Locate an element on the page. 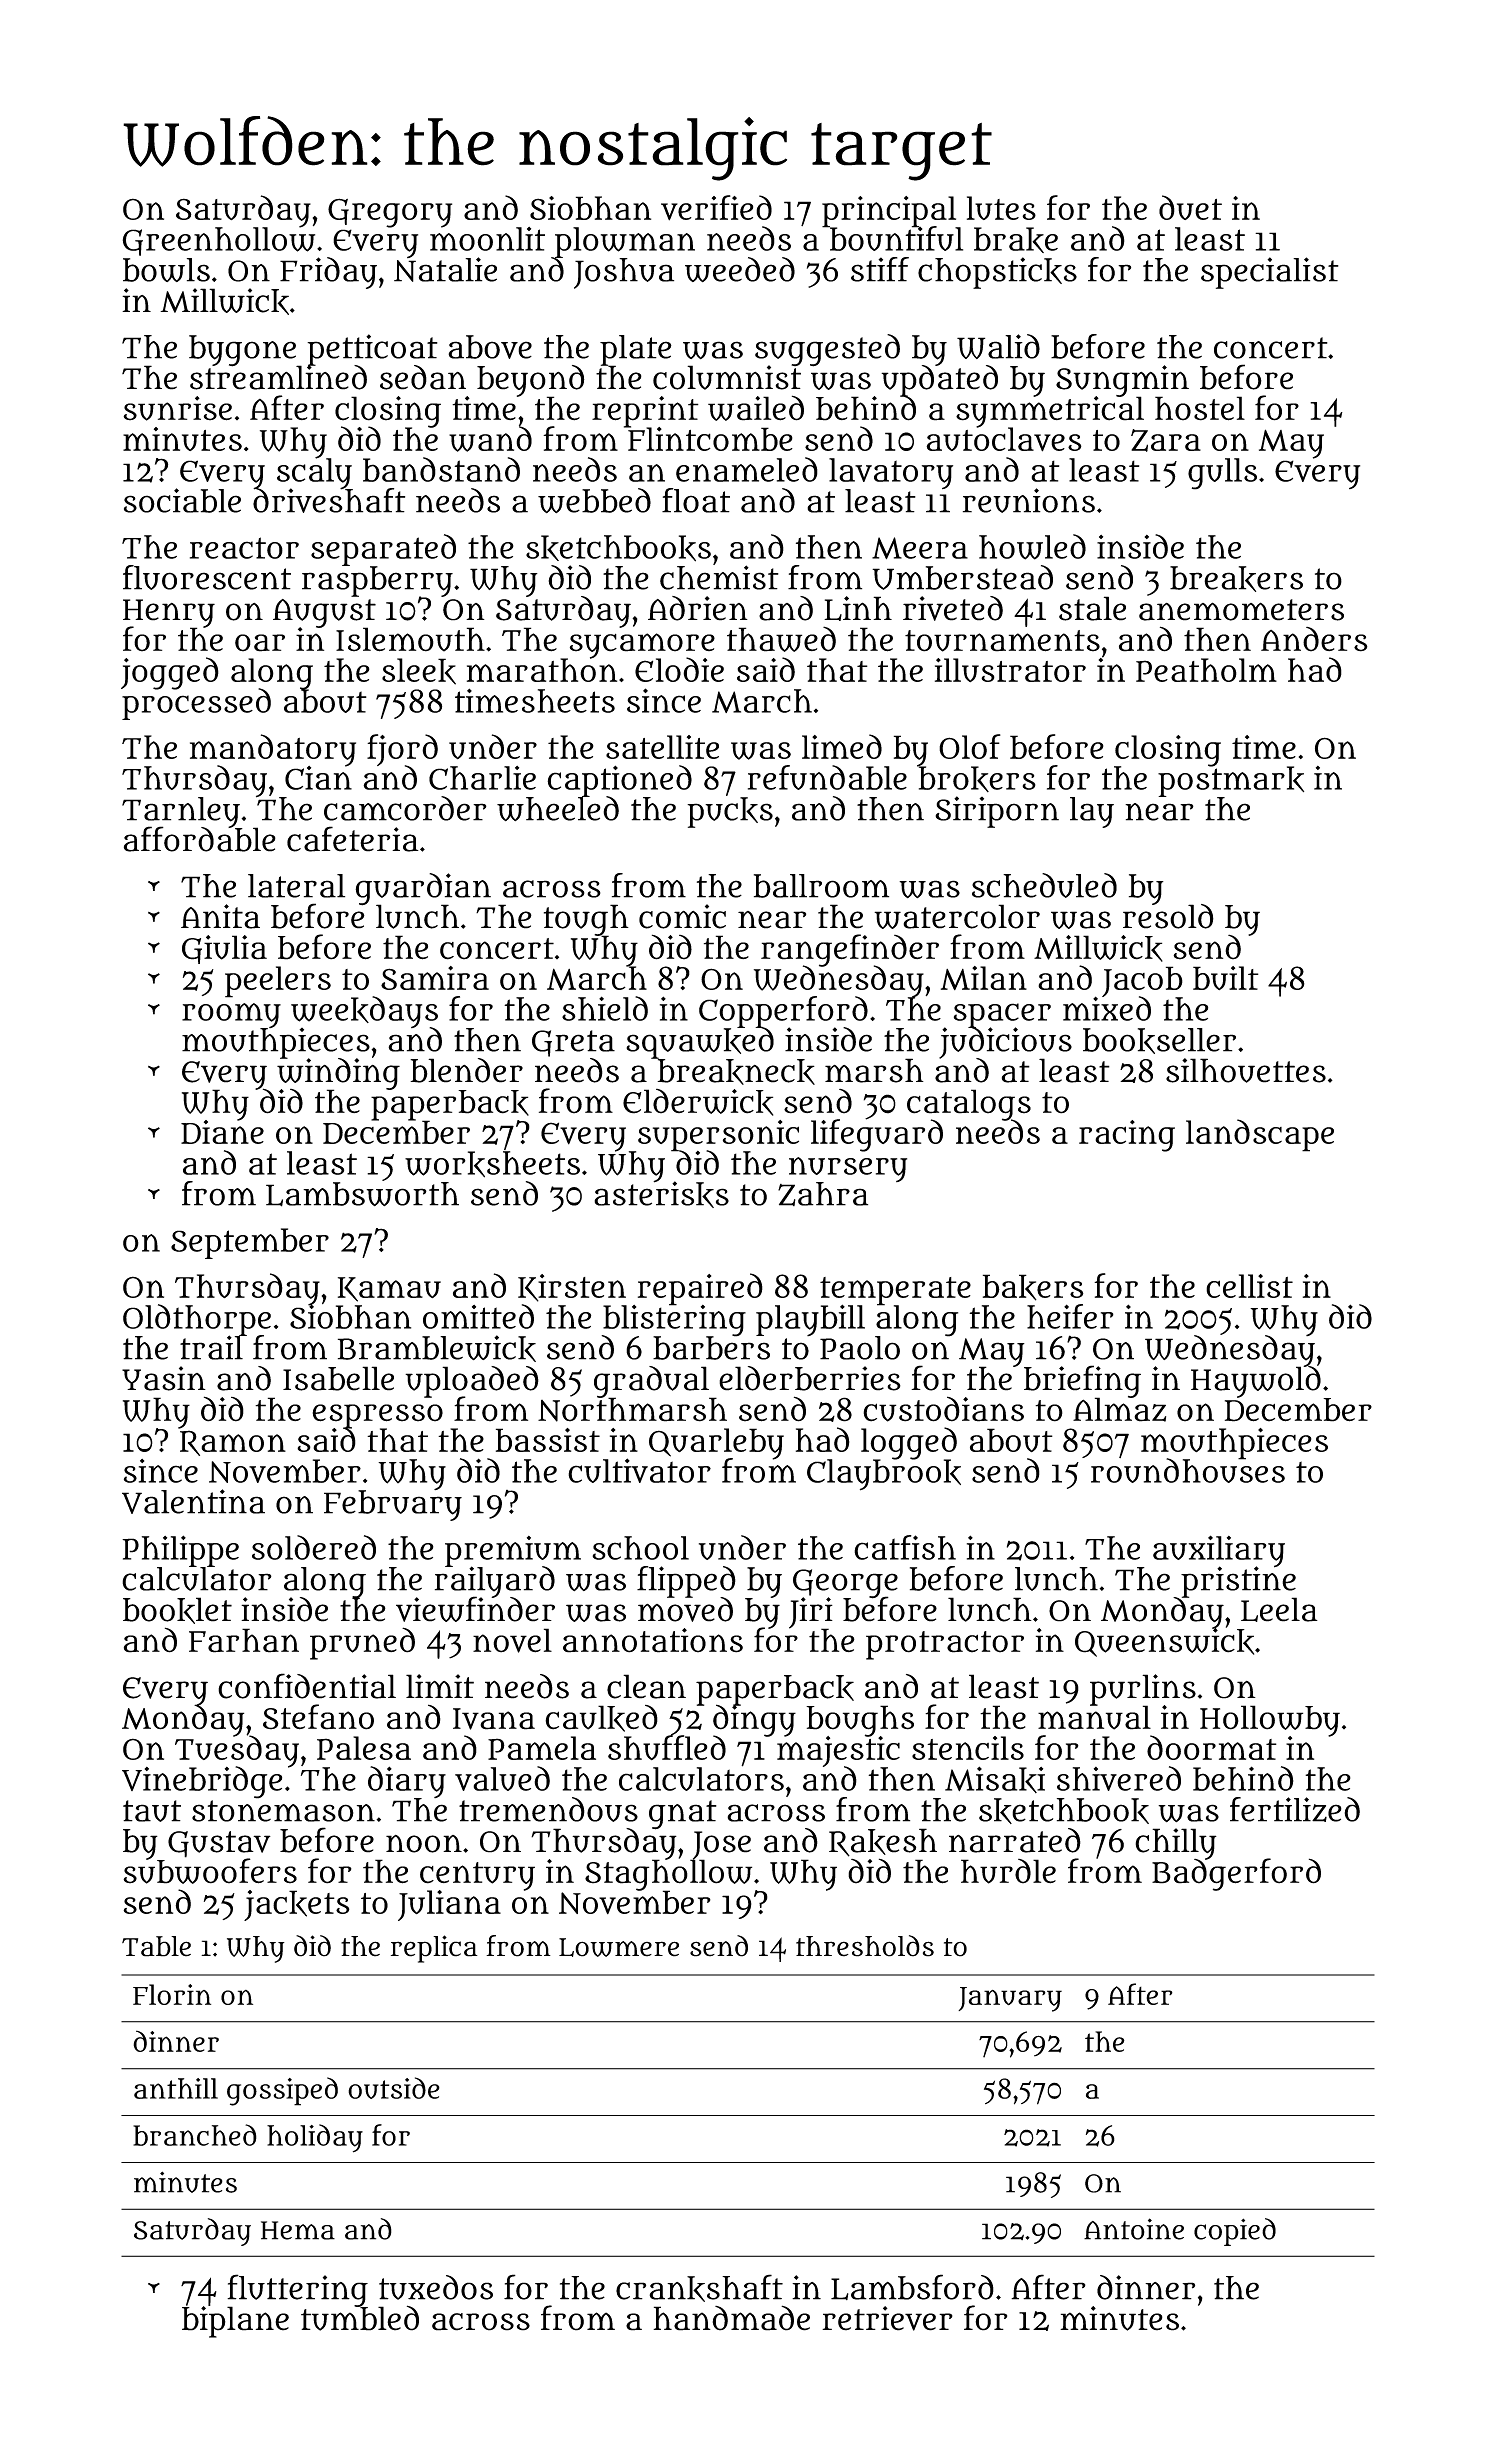  verified is located at coordinates (716, 208).
